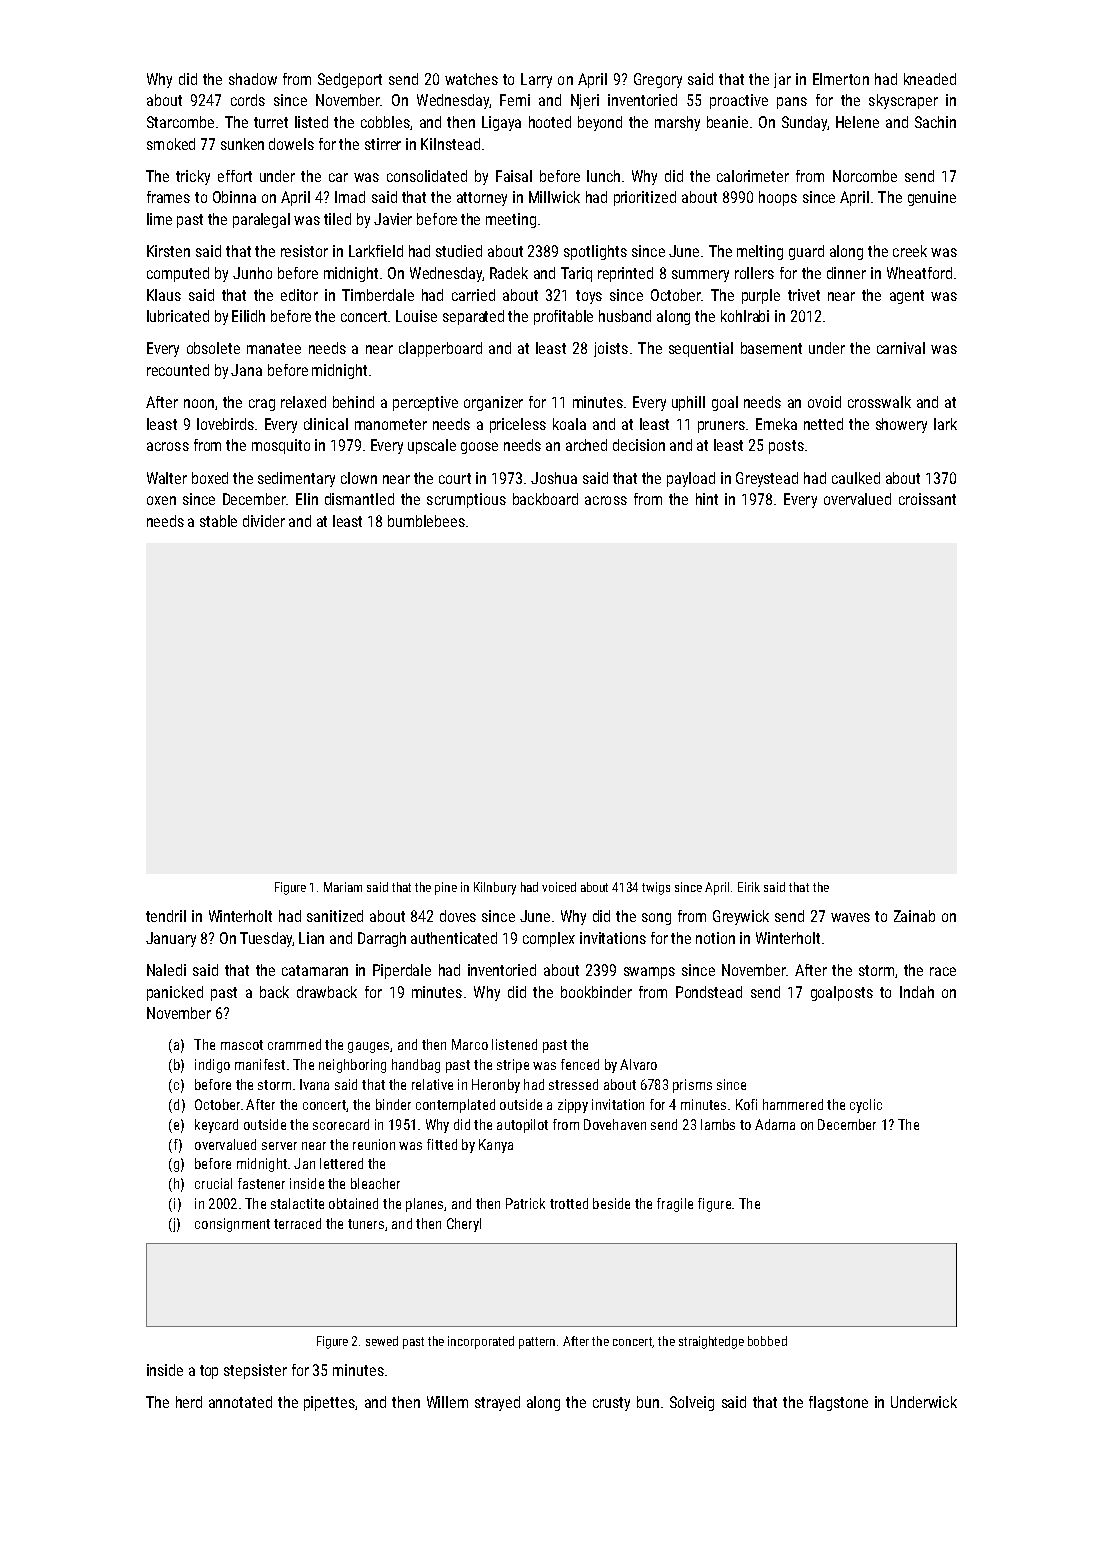 This screenshot has width=1103, height=1560. What do you see at coordinates (901, 425) in the screenshot?
I see `showery` at bounding box center [901, 425].
